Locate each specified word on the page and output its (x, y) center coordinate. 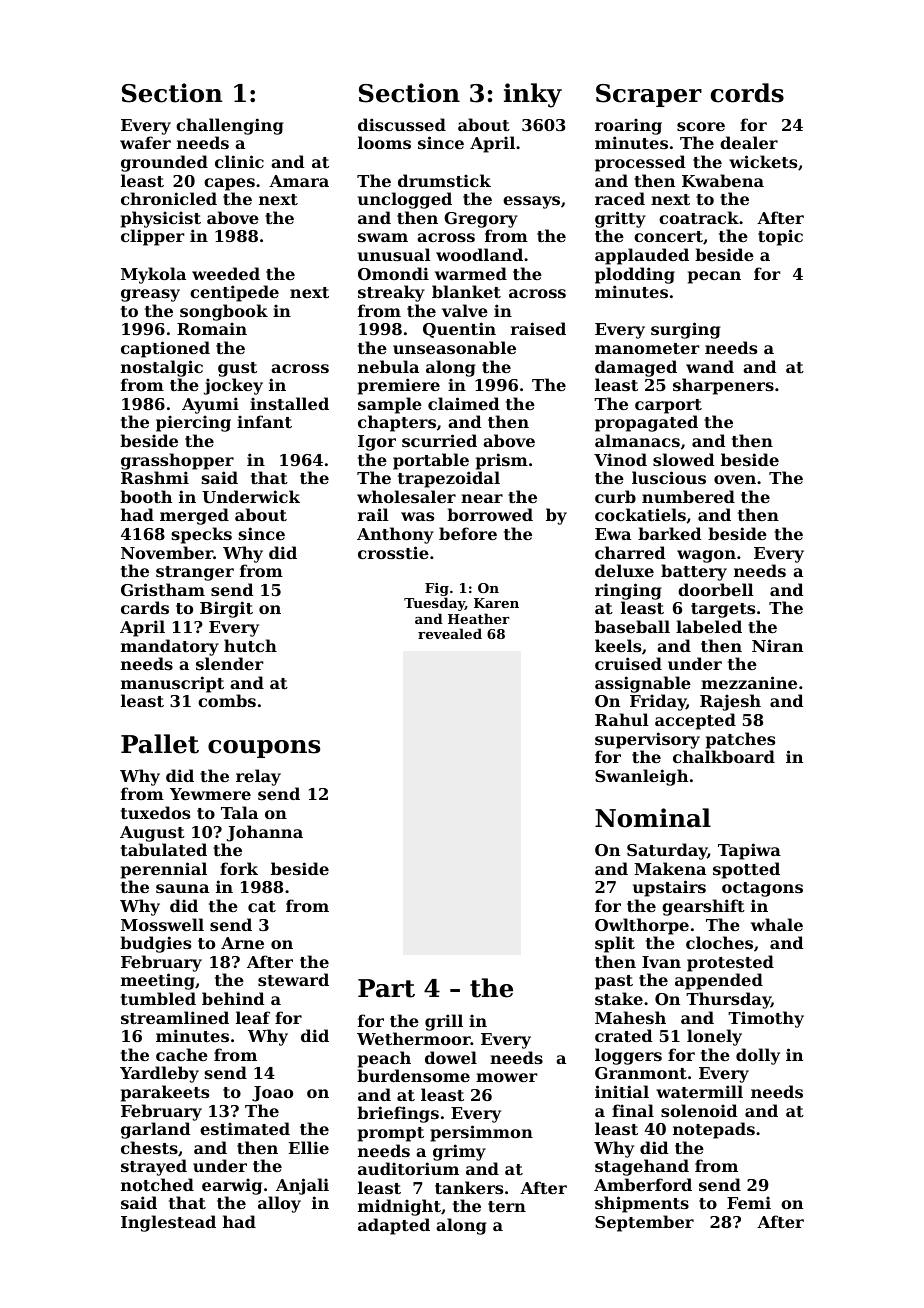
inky (533, 95)
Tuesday (434, 604)
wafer (145, 142)
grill (444, 1022)
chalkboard (724, 756)
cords (747, 93)
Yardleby (159, 1074)
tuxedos (155, 812)
